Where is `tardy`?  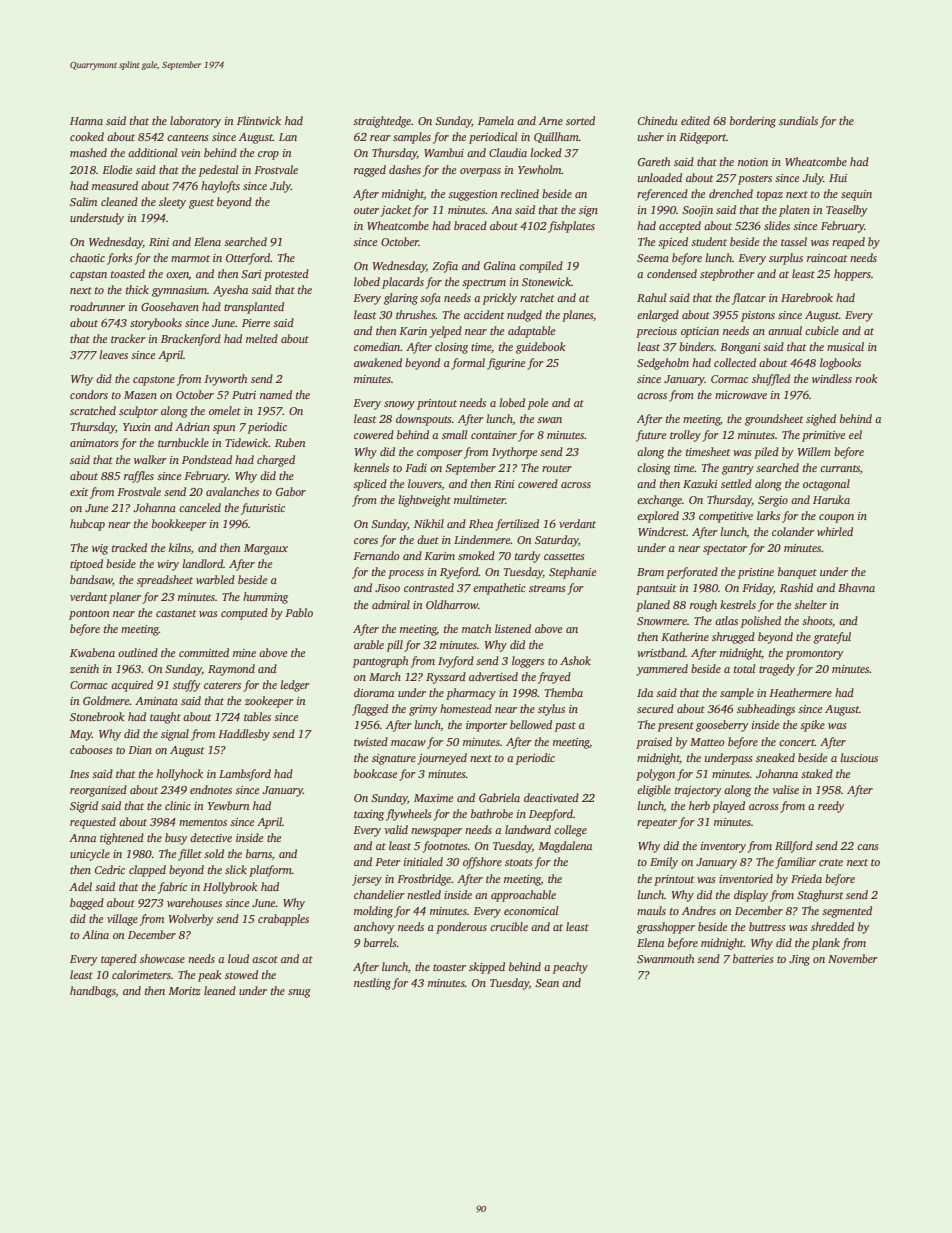 tardy is located at coordinates (528, 557).
